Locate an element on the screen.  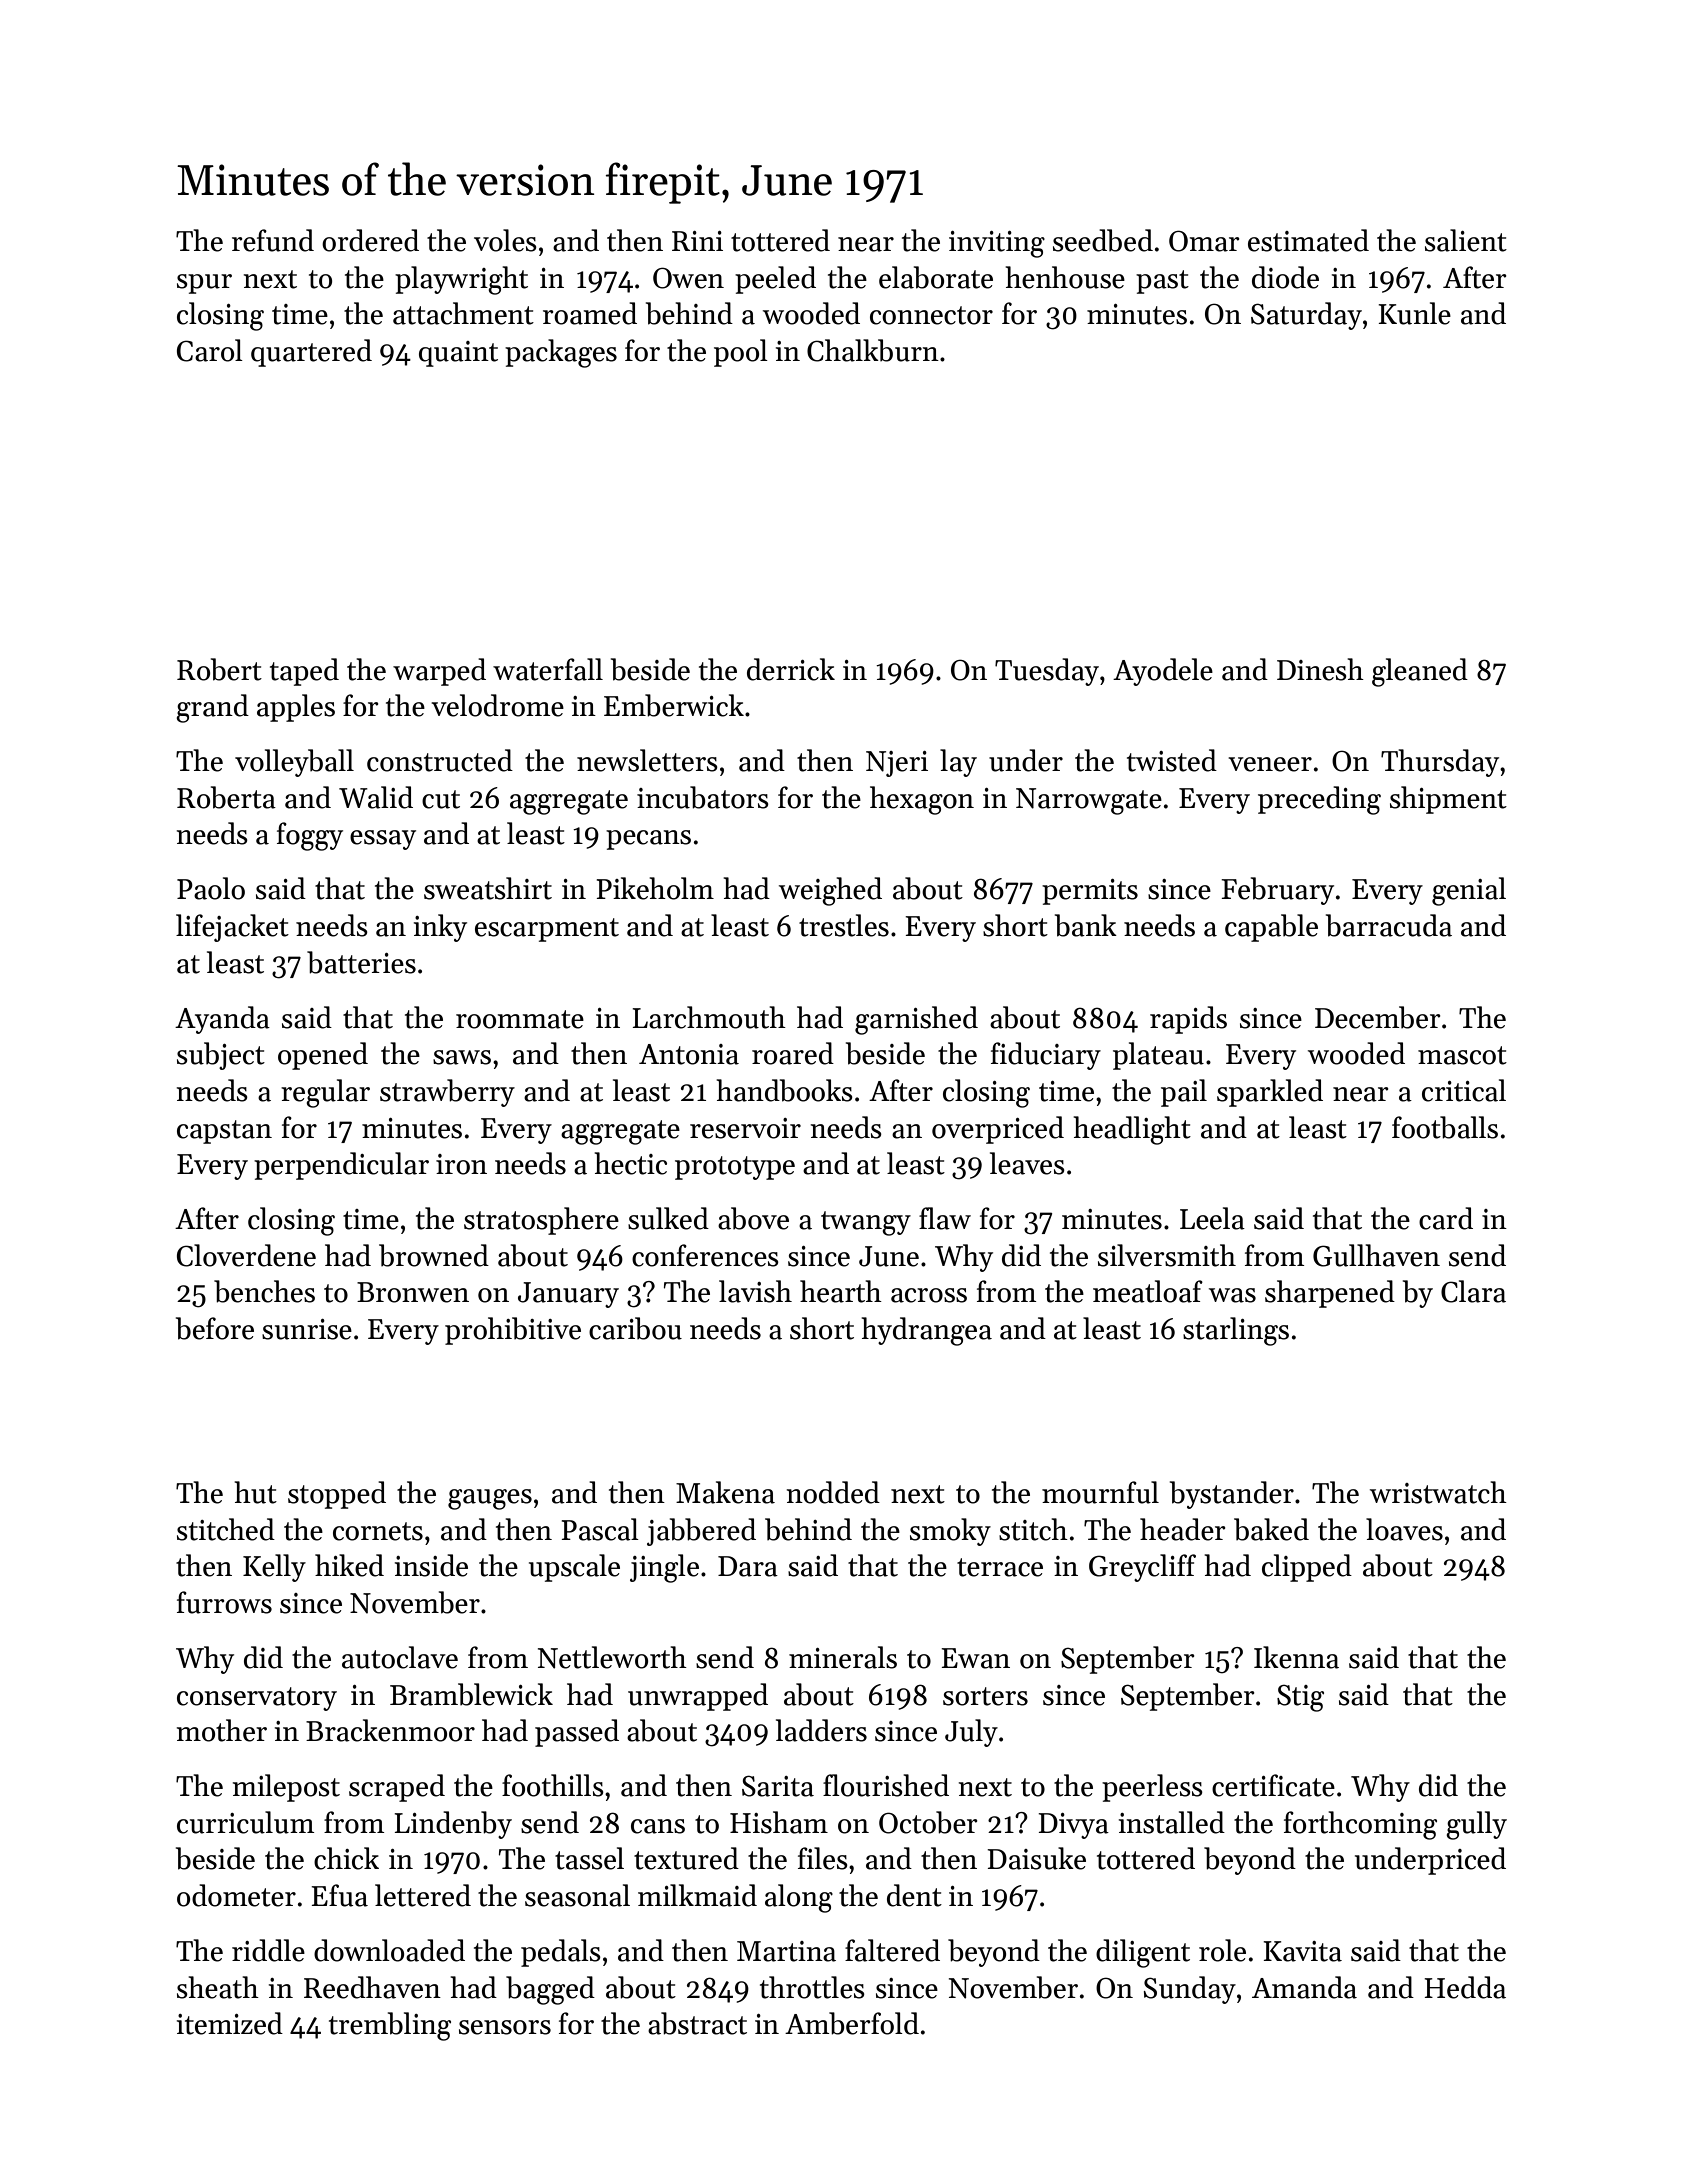
cut is located at coordinates (441, 799).
